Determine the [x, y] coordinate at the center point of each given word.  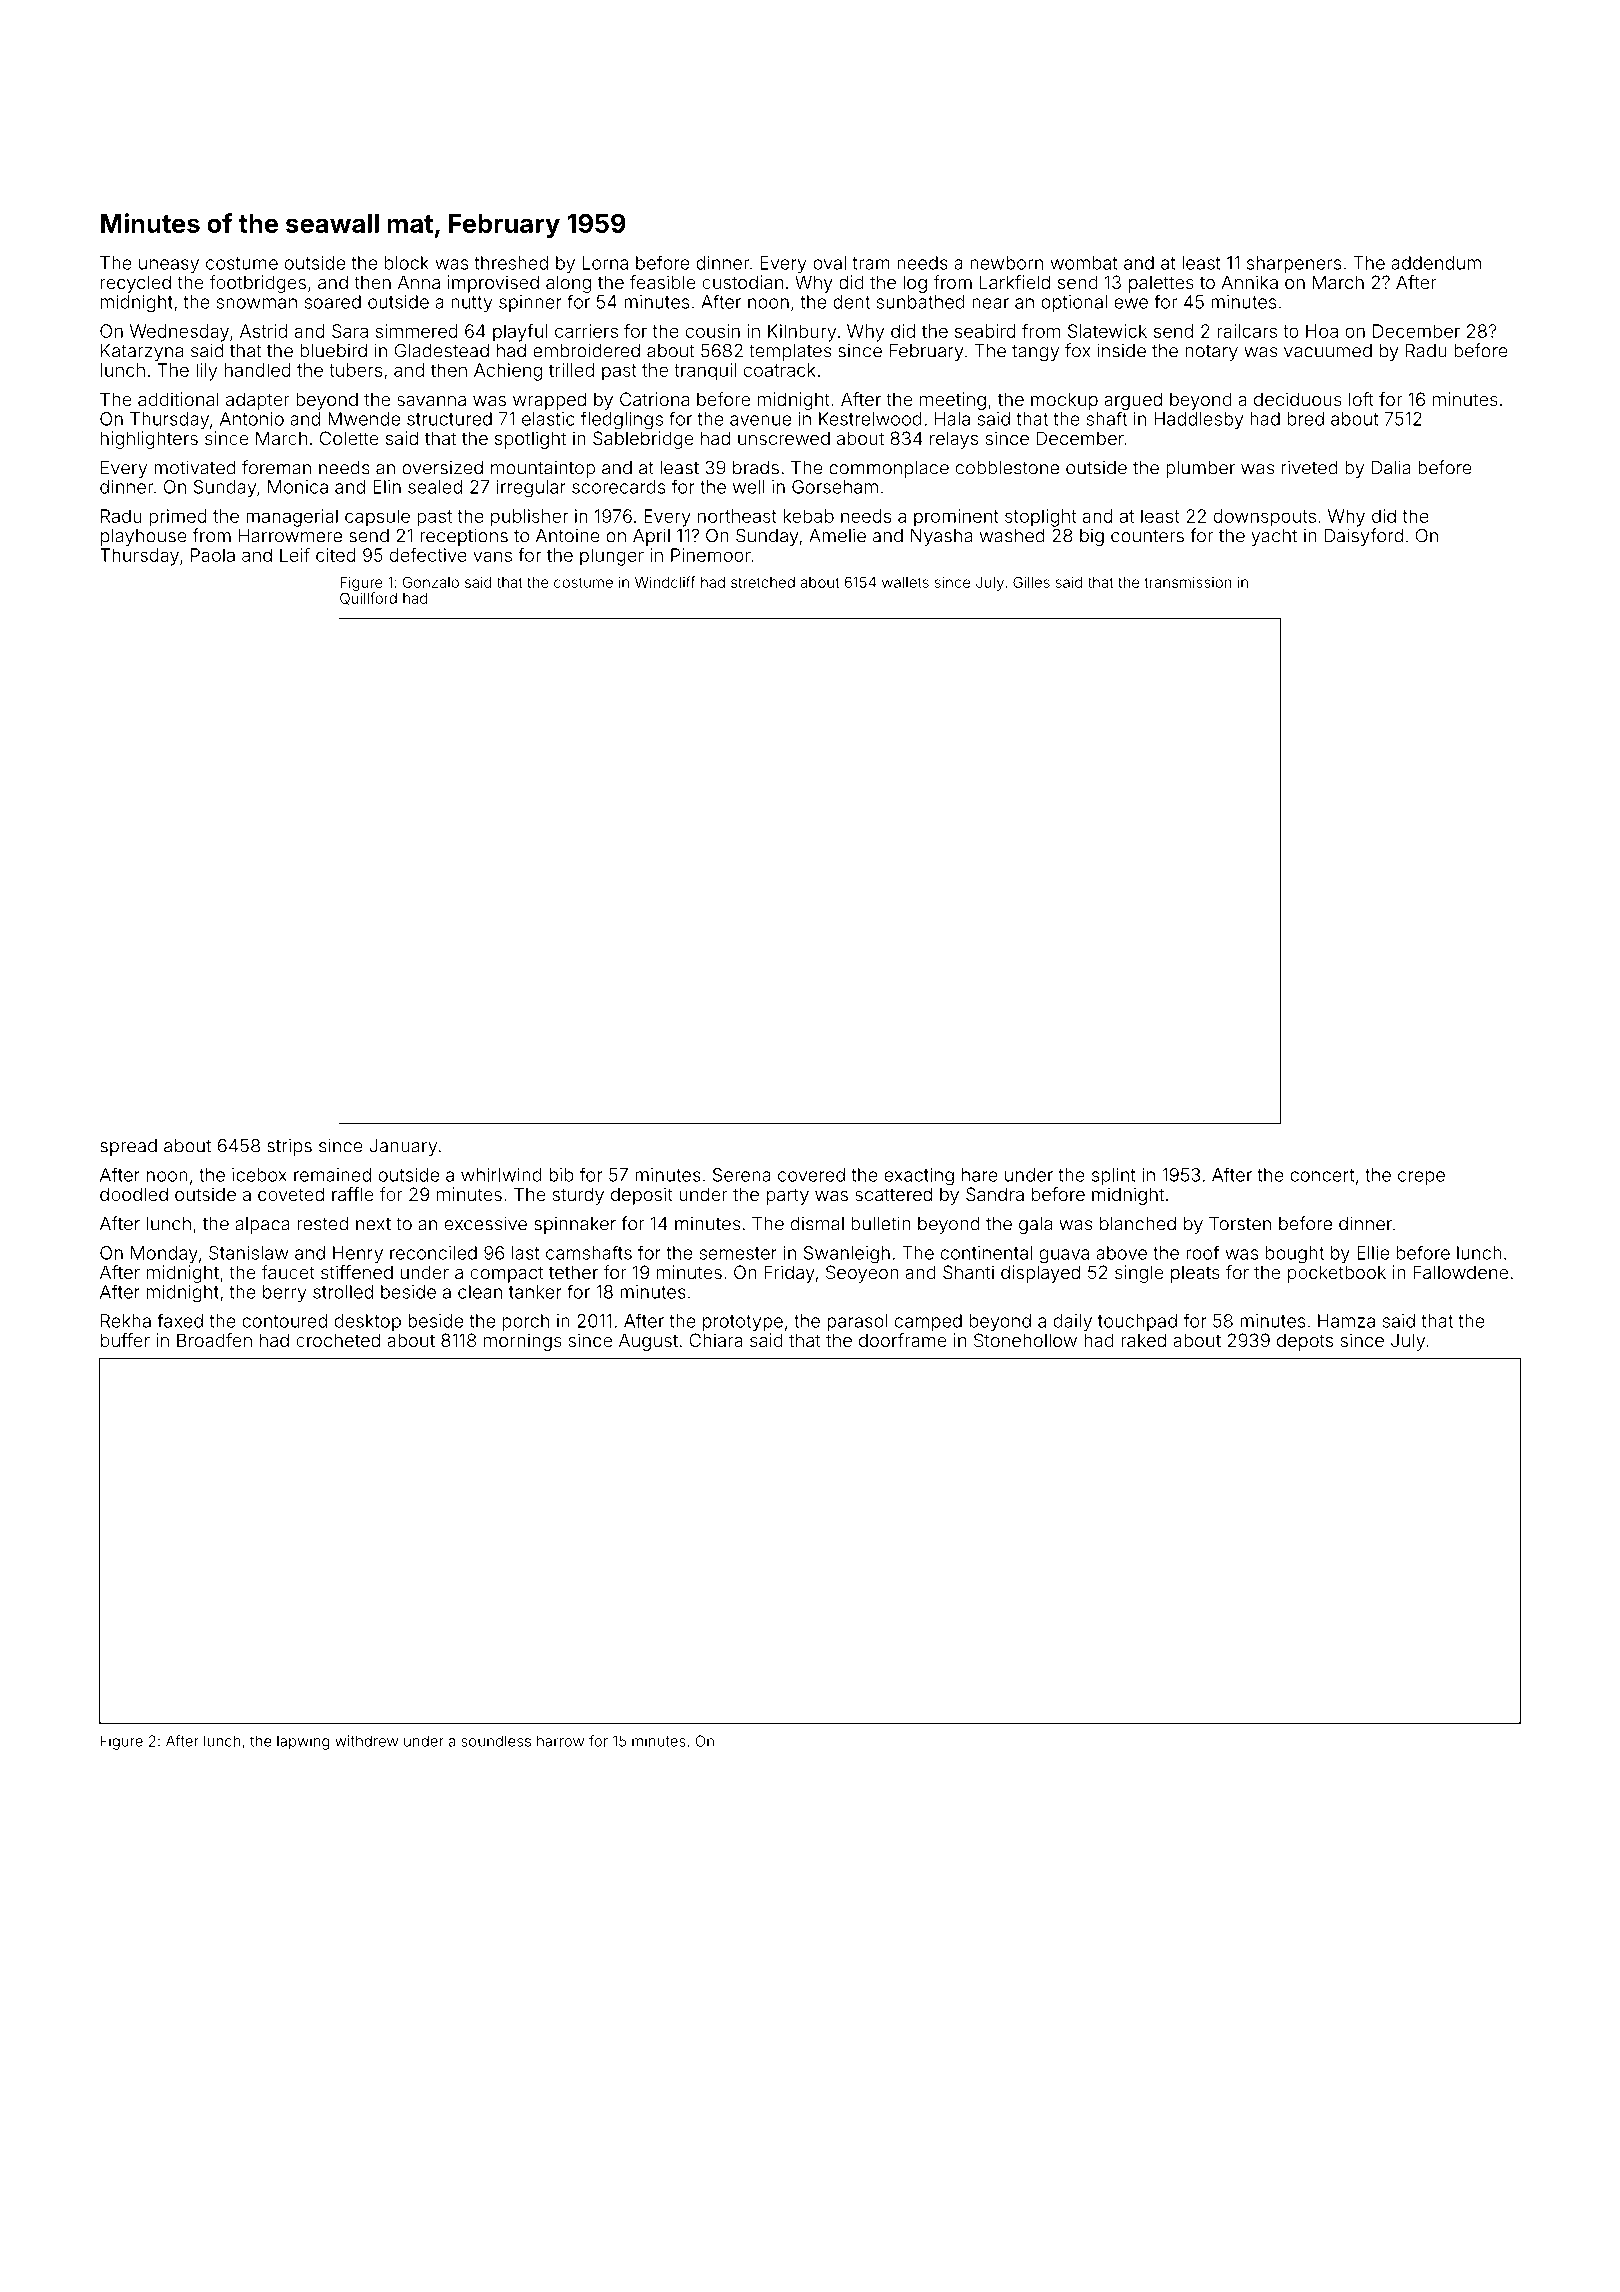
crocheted [338, 1340]
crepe [1421, 1178]
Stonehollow [1025, 1340]
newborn [1006, 263]
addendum [1436, 263]
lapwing [303, 1742]
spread [128, 1147]
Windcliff [665, 582]
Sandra [995, 1194]
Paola [213, 555]
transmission [1187, 582]
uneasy [169, 266]
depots [1305, 1342]
